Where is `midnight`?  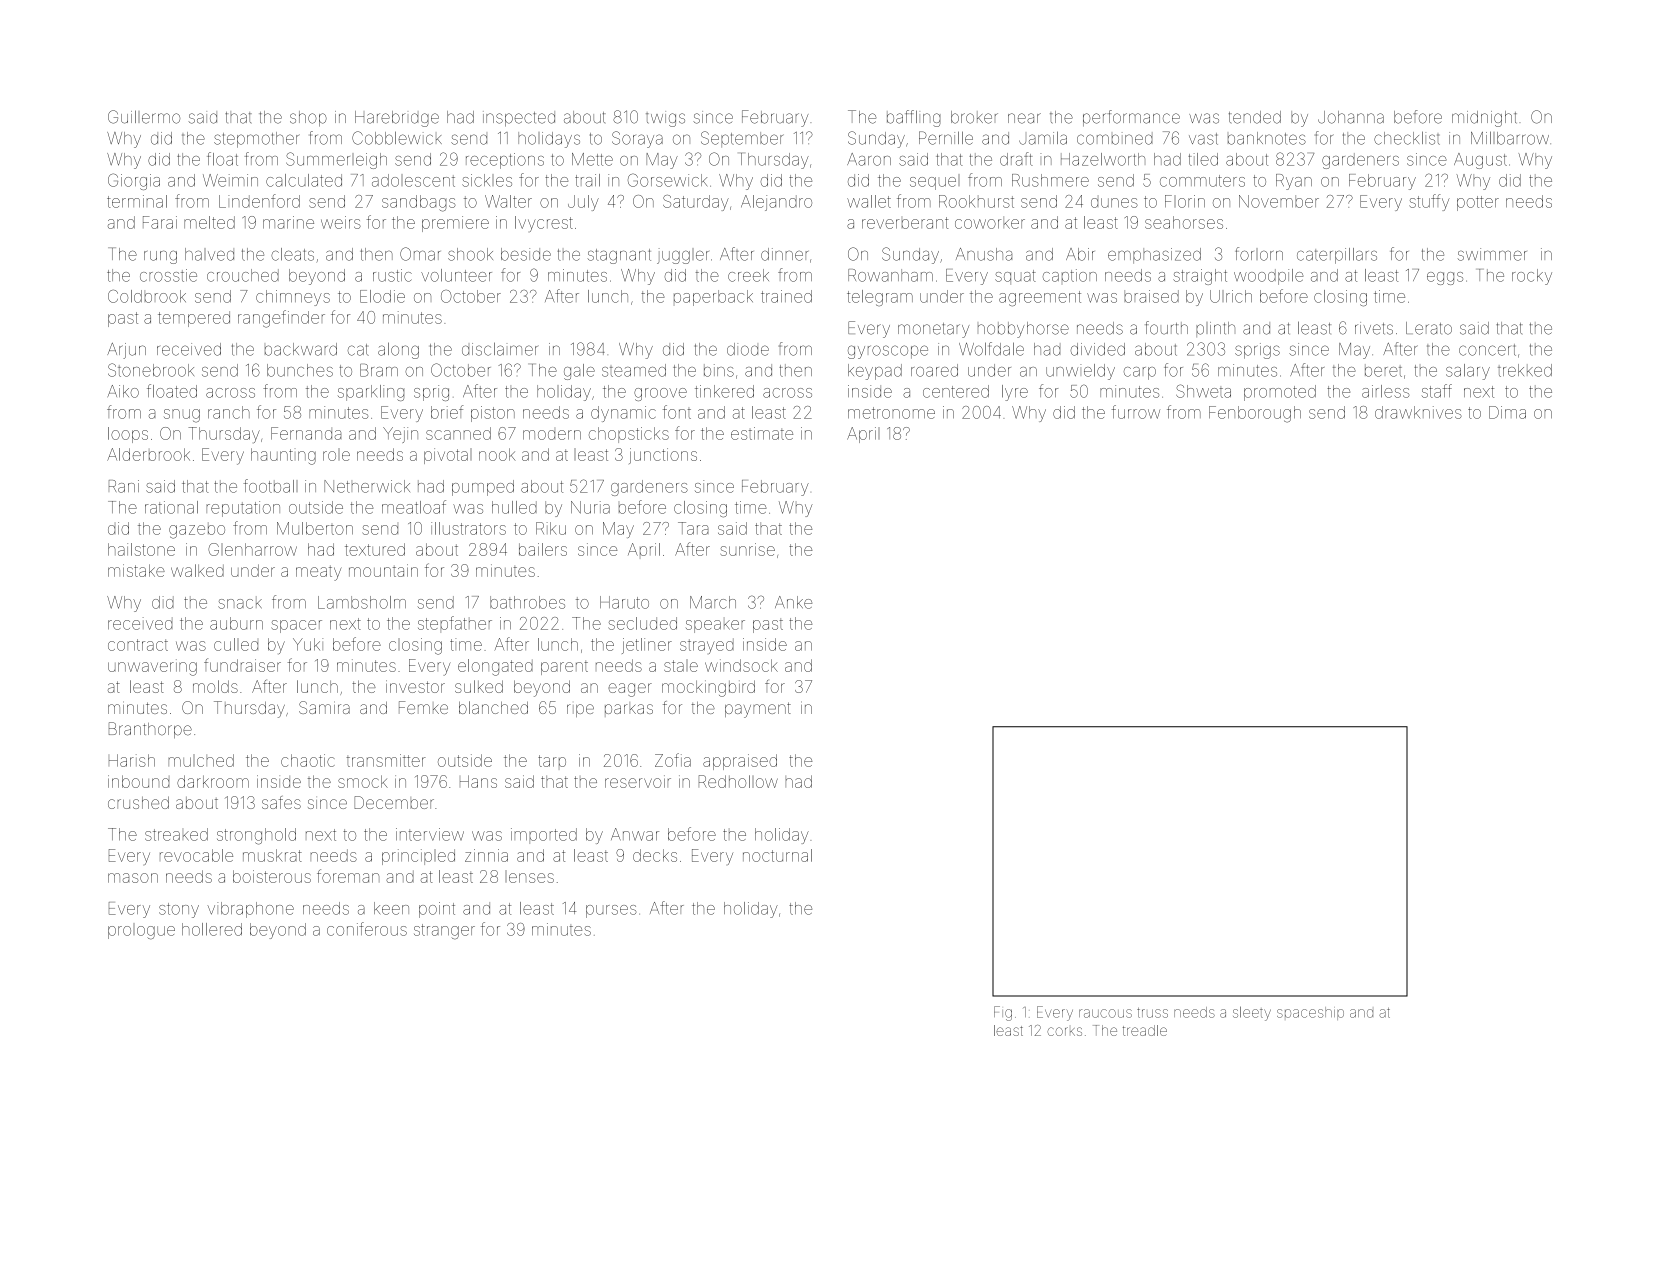
midnight is located at coordinates (1484, 119).
